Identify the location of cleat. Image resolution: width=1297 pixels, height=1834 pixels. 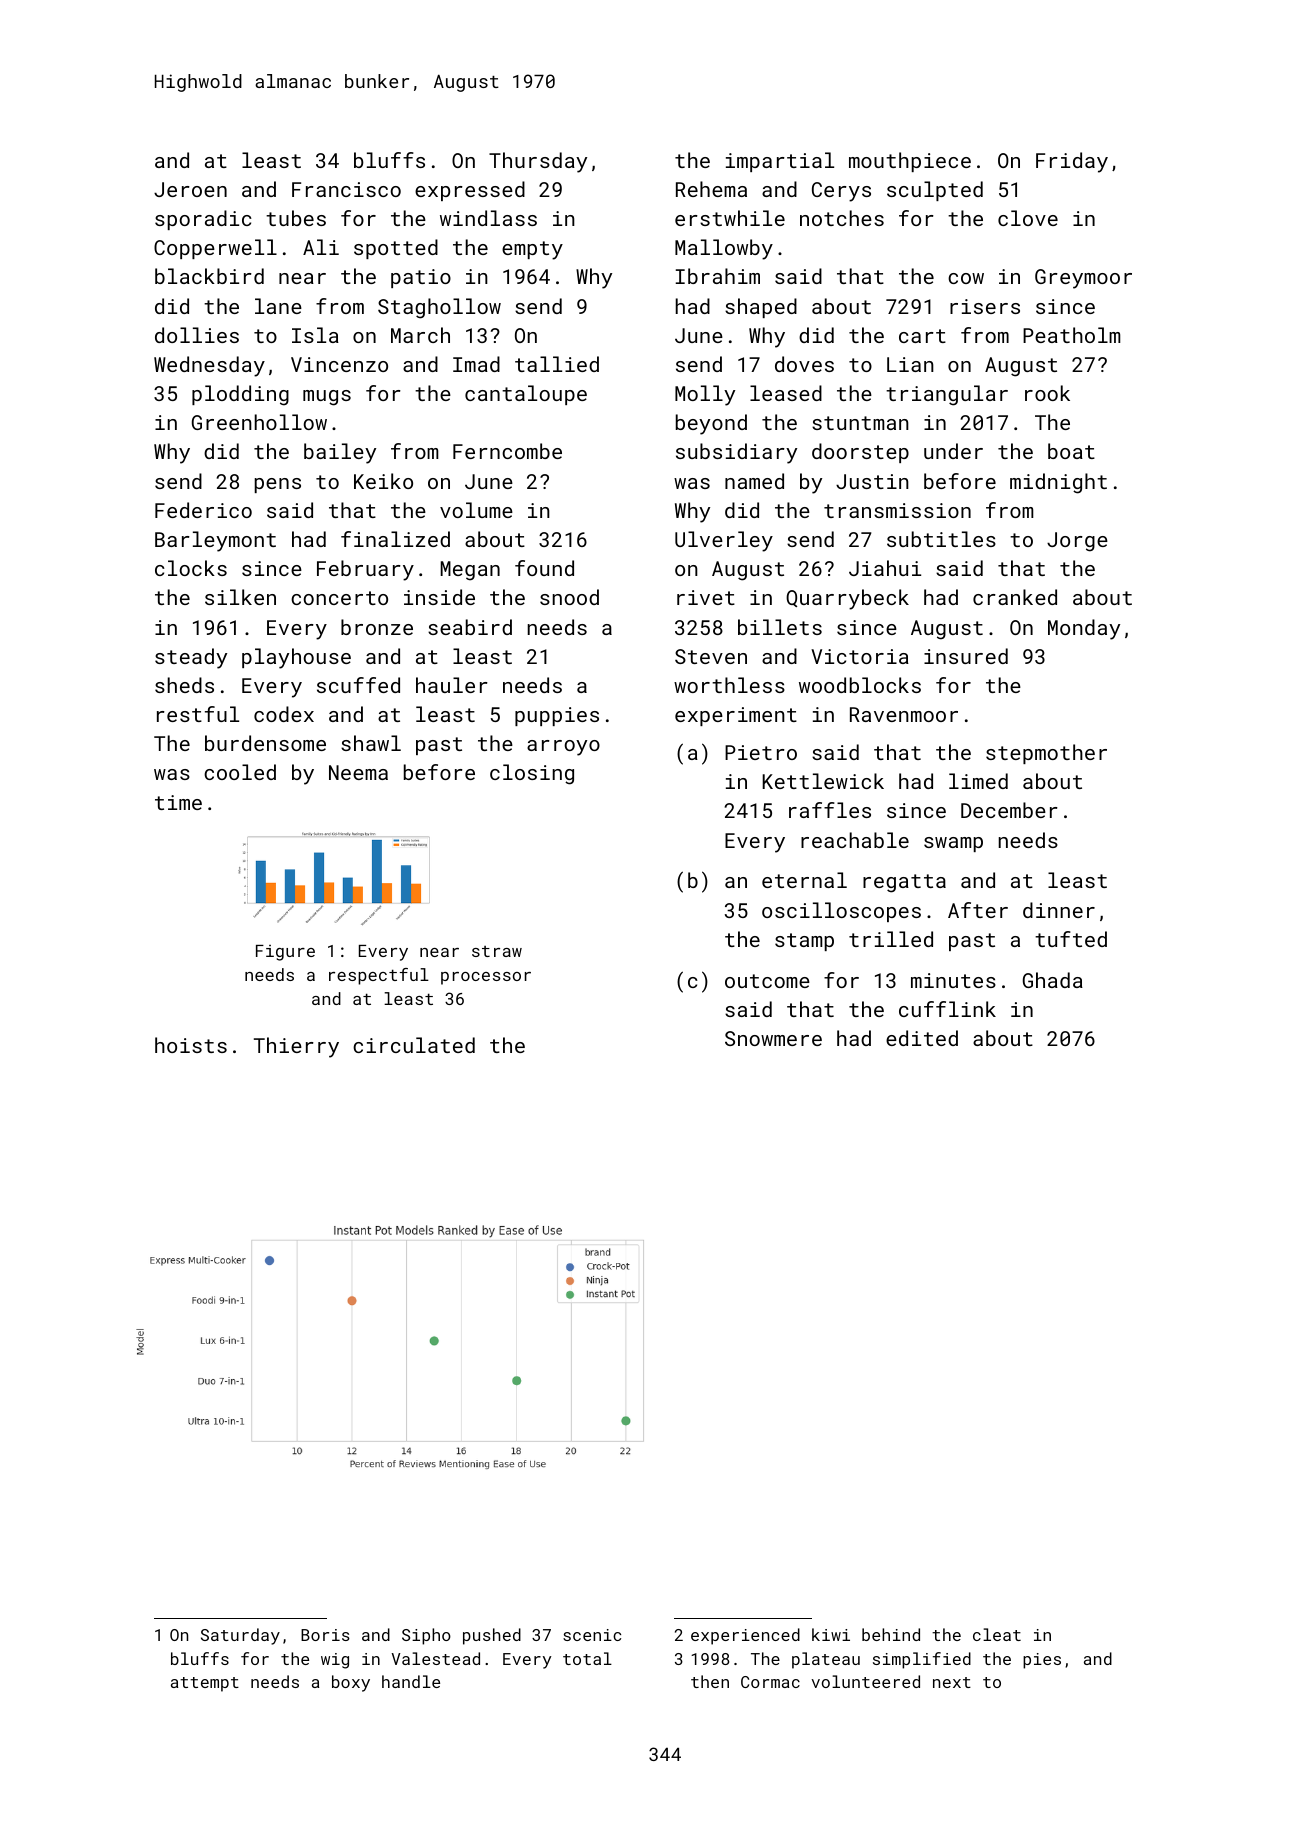
(997, 1634).
